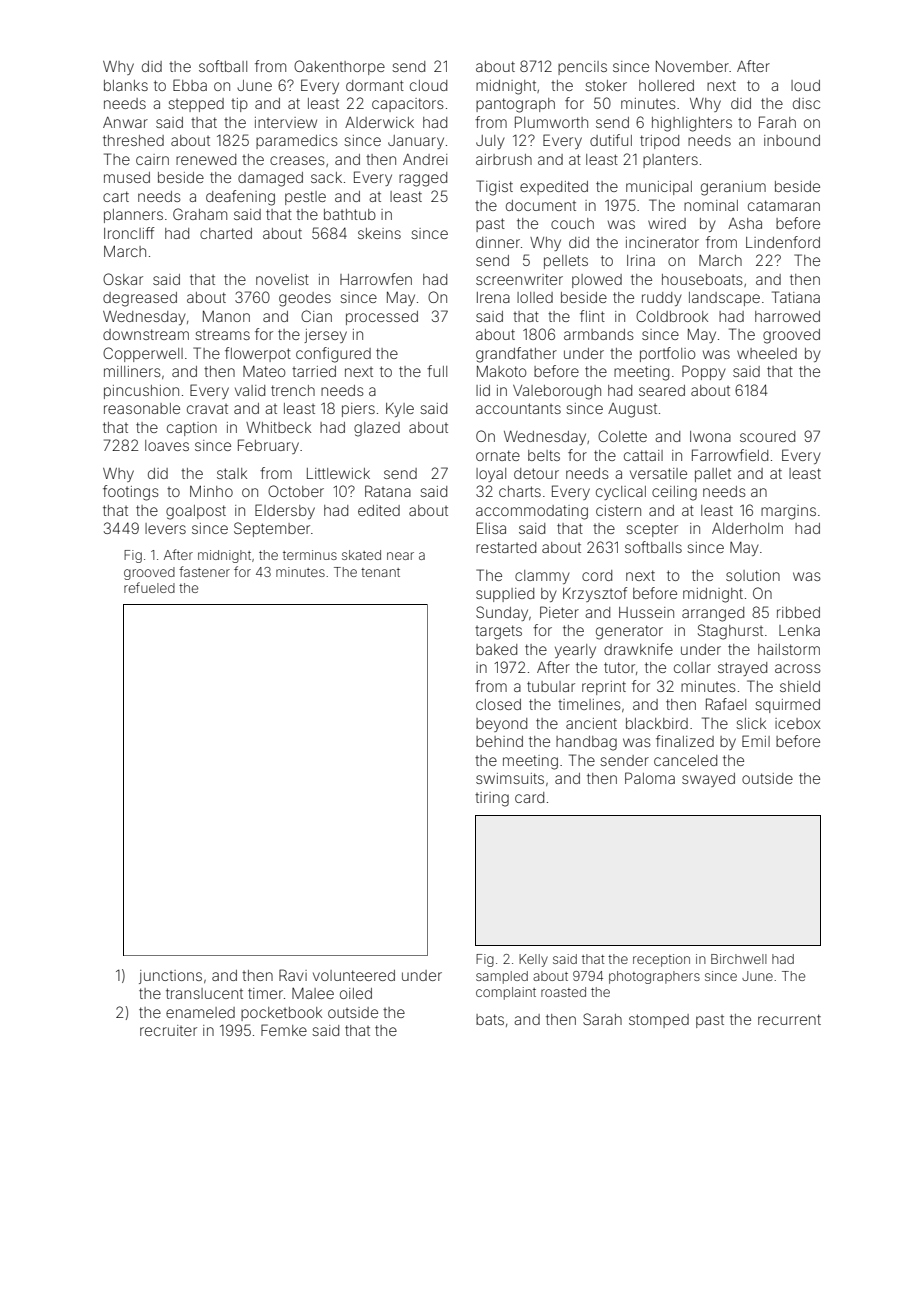  Describe the element at coordinates (798, 723) in the page. I see `icebox` at that location.
